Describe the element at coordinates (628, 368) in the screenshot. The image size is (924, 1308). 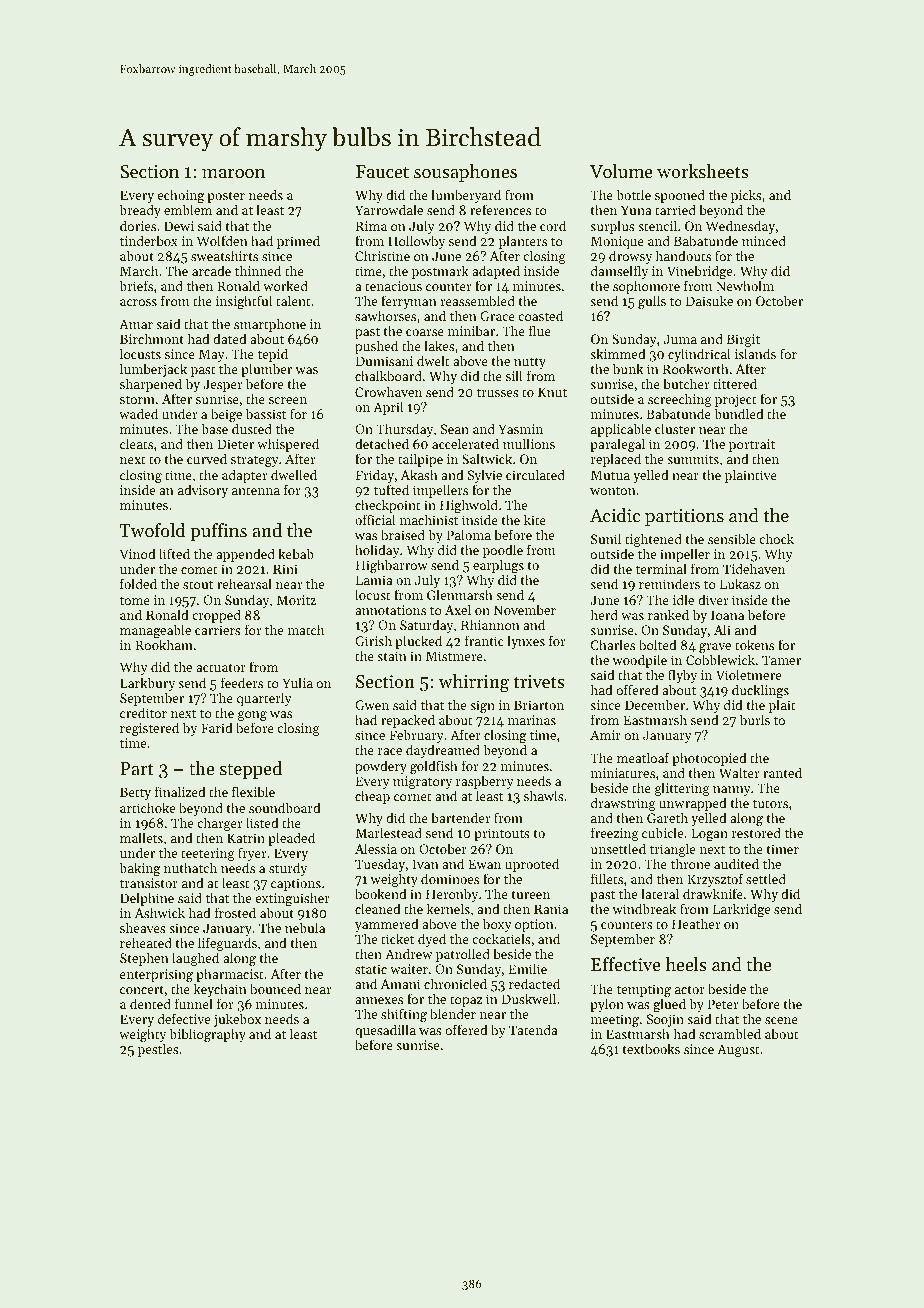
I see `bunk` at that location.
